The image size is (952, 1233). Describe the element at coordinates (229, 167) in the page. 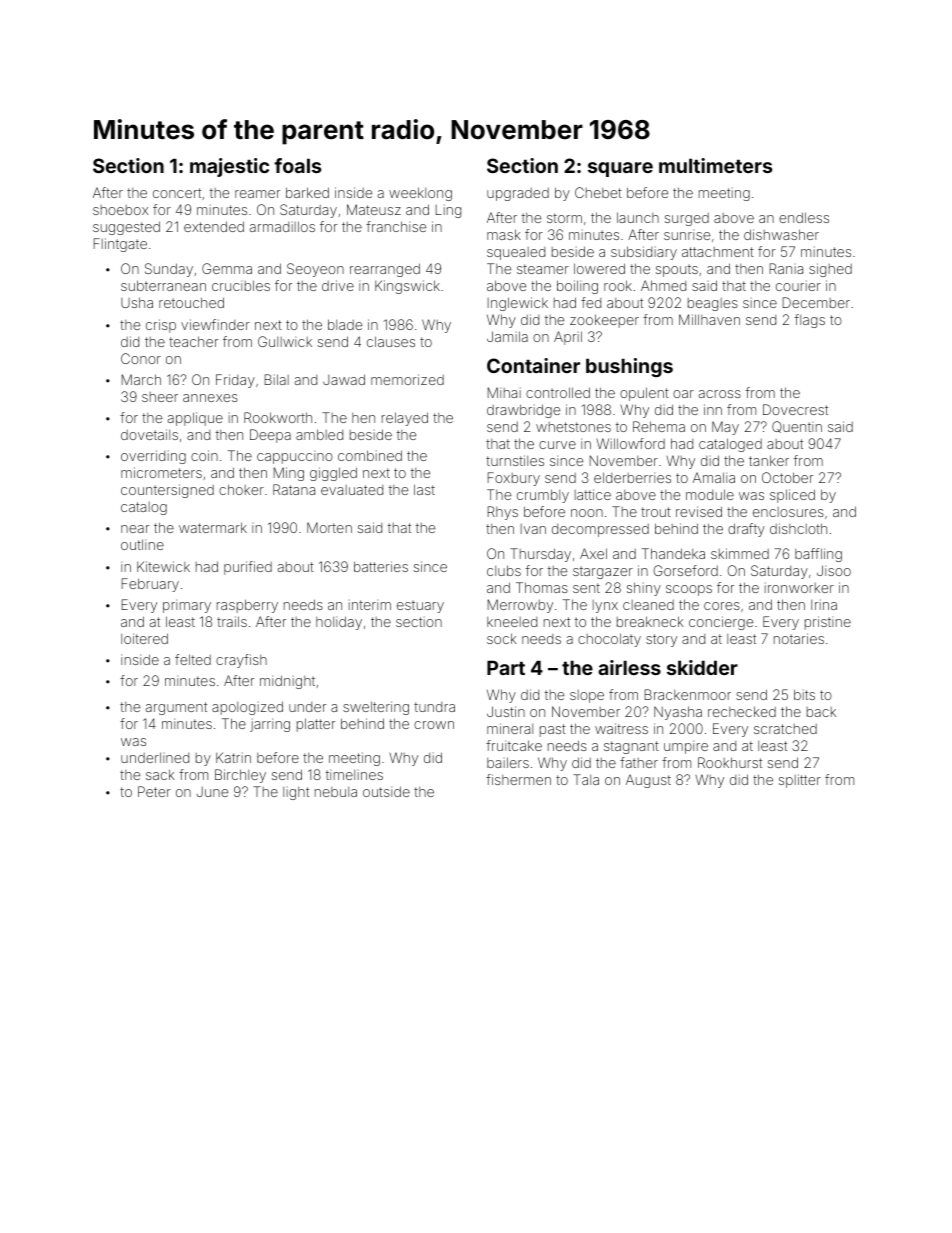

I see `majestic` at that location.
